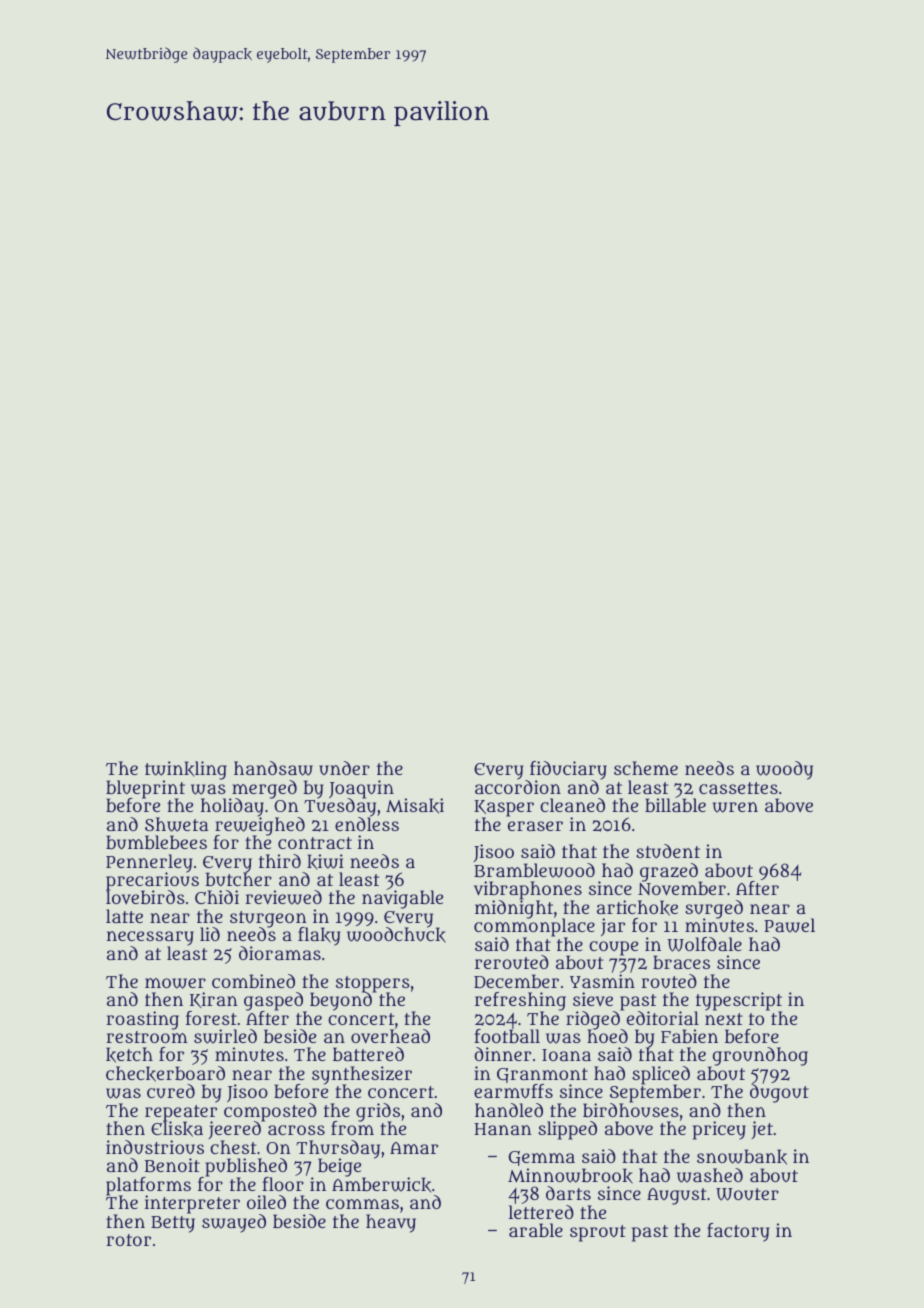 The width and height of the image is (924, 1308). What do you see at coordinates (536, 1230) in the image?
I see `arable` at bounding box center [536, 1230].
